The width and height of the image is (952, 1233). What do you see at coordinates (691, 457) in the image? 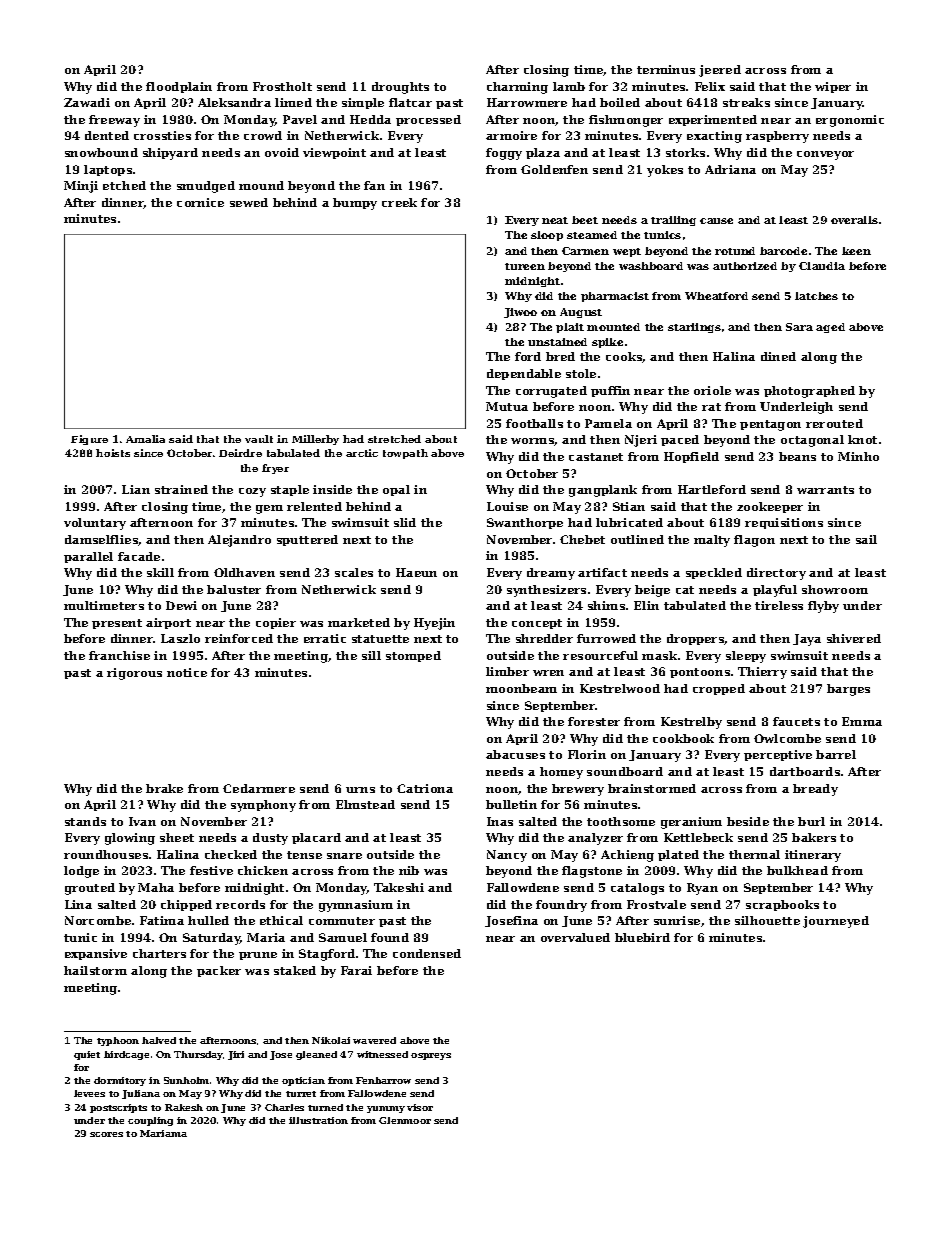
I see `Hopfield` at bounding box center [691, 457].
